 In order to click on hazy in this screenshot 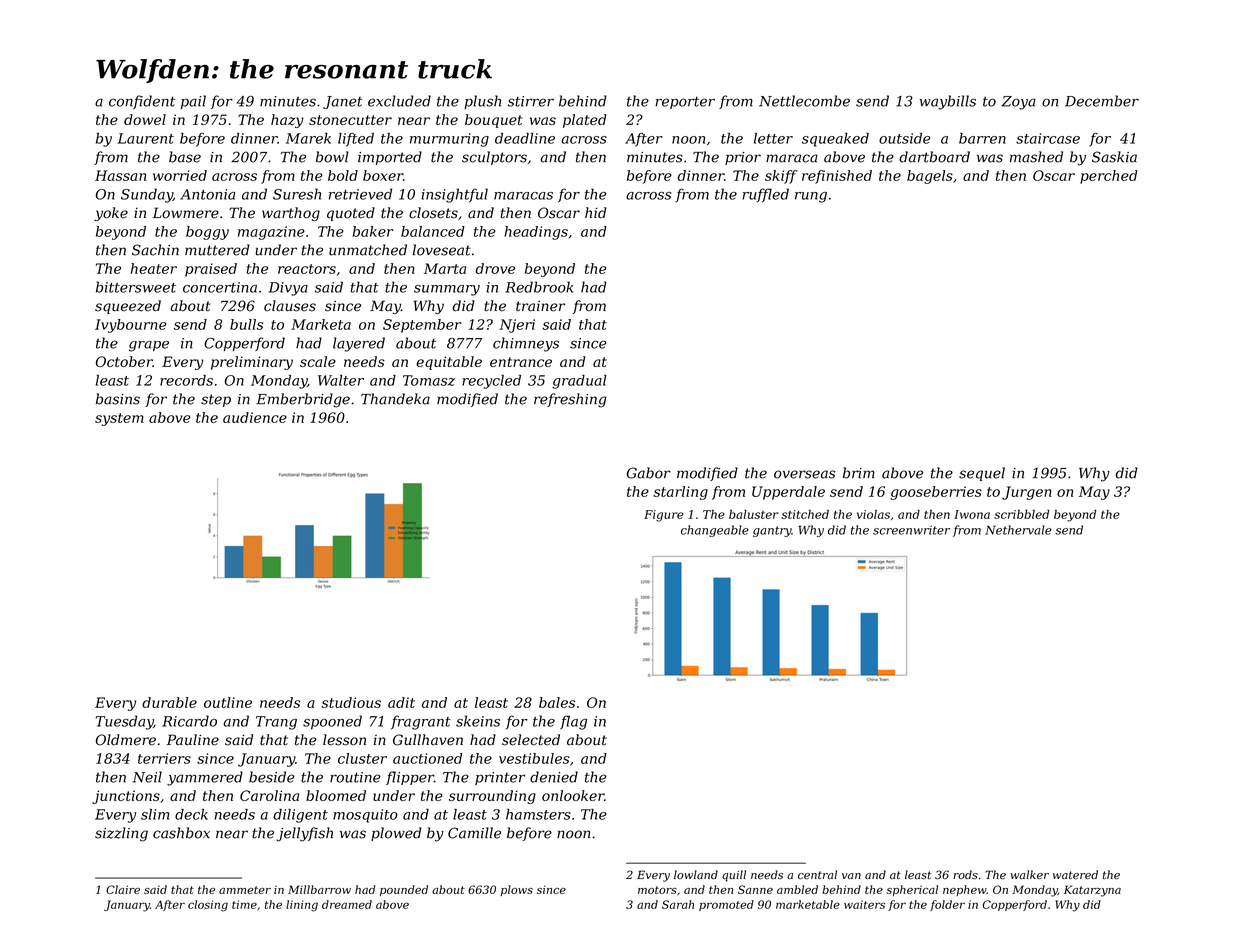, I will do `click(287, 121)`.
